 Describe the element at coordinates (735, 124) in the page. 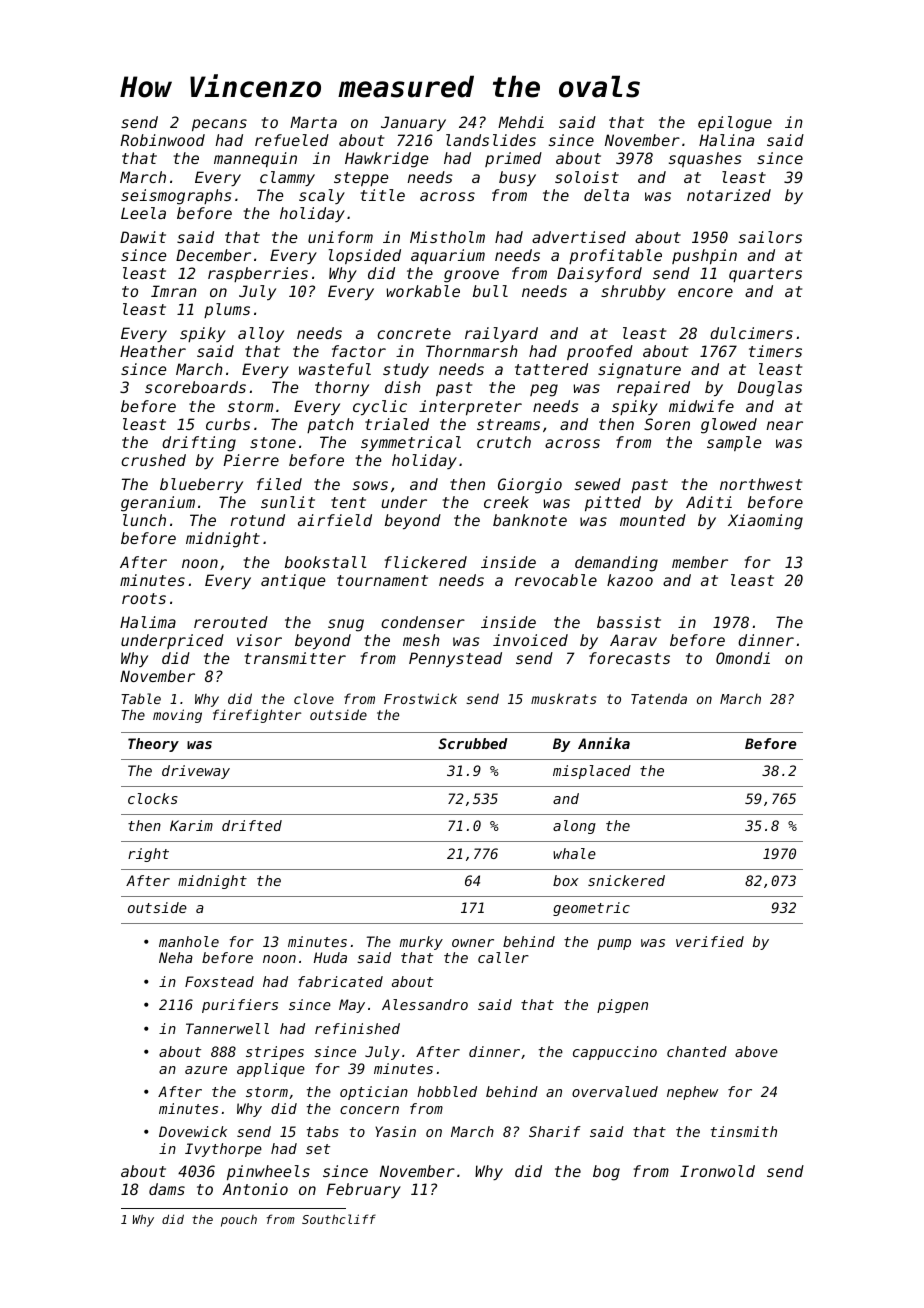

I see `epilogue` at that location.
